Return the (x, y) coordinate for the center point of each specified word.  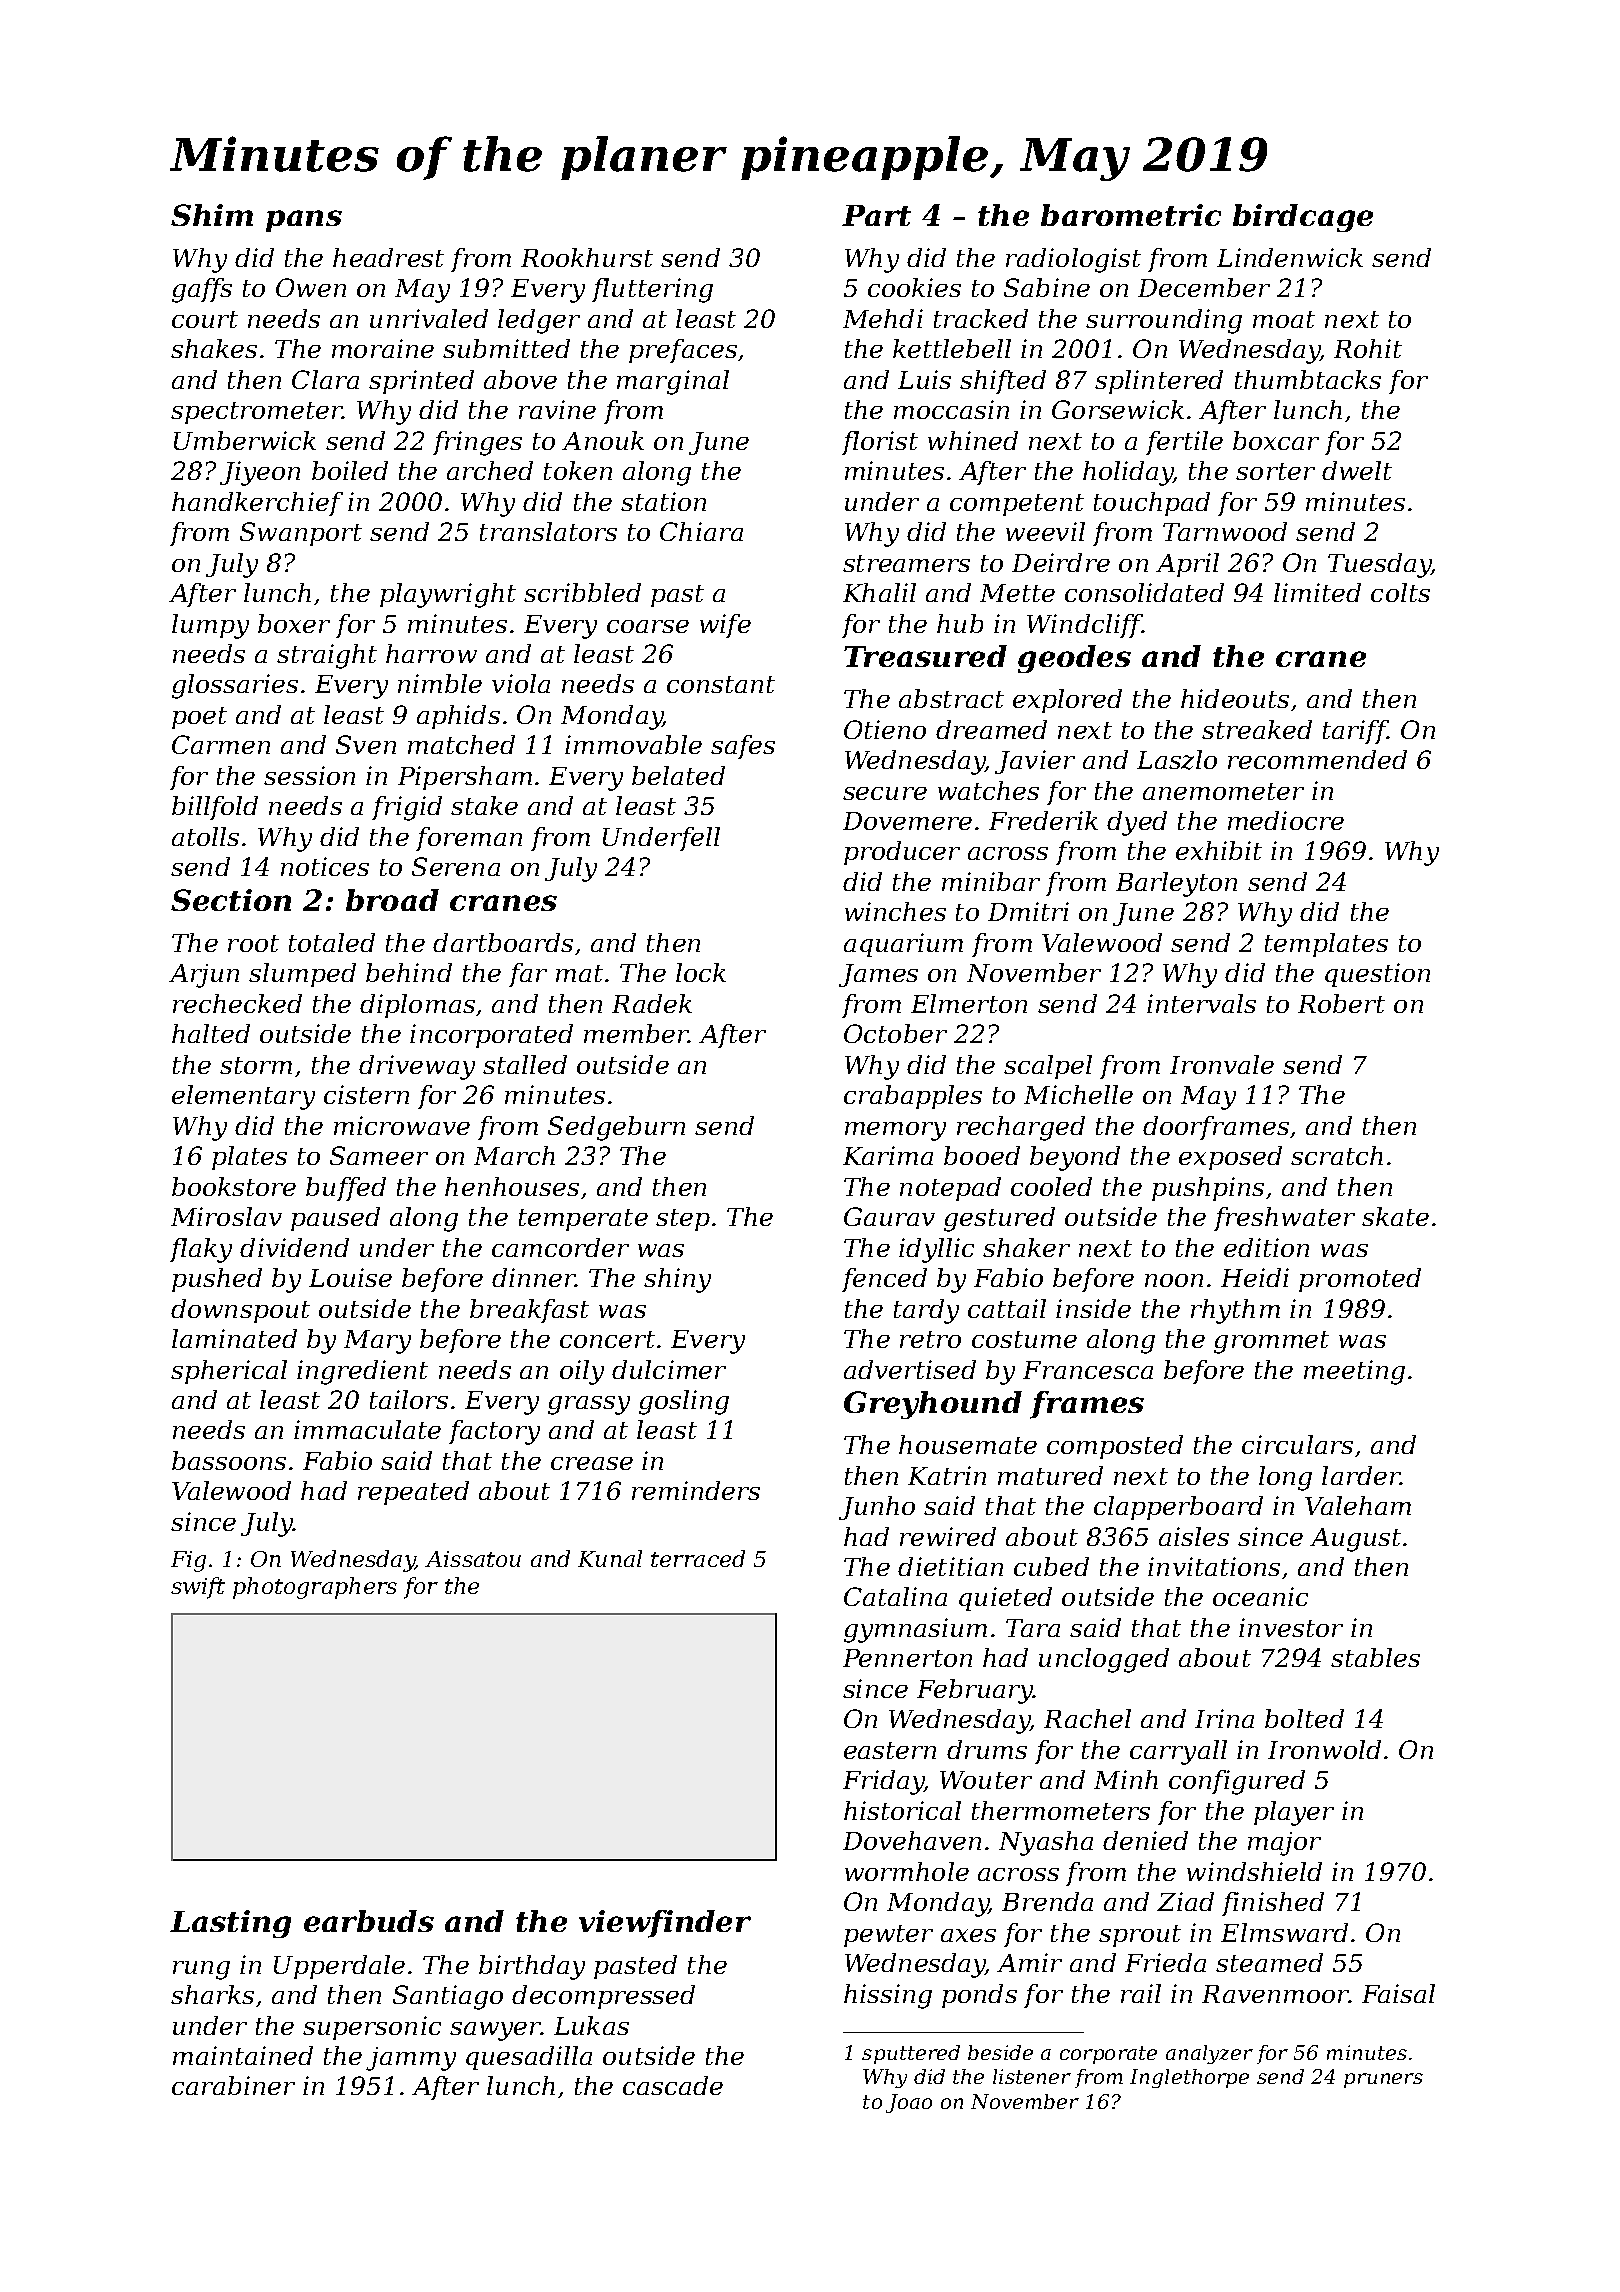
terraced (698, 1558)
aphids (458, 717)
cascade (673, 2085)
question (1377, 975)
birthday (532, 1967)
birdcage (1303, 218)
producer (902, 853)
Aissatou (473, 1559)
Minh (1126, 1779)
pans (304, 221)
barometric (1131, 215)
